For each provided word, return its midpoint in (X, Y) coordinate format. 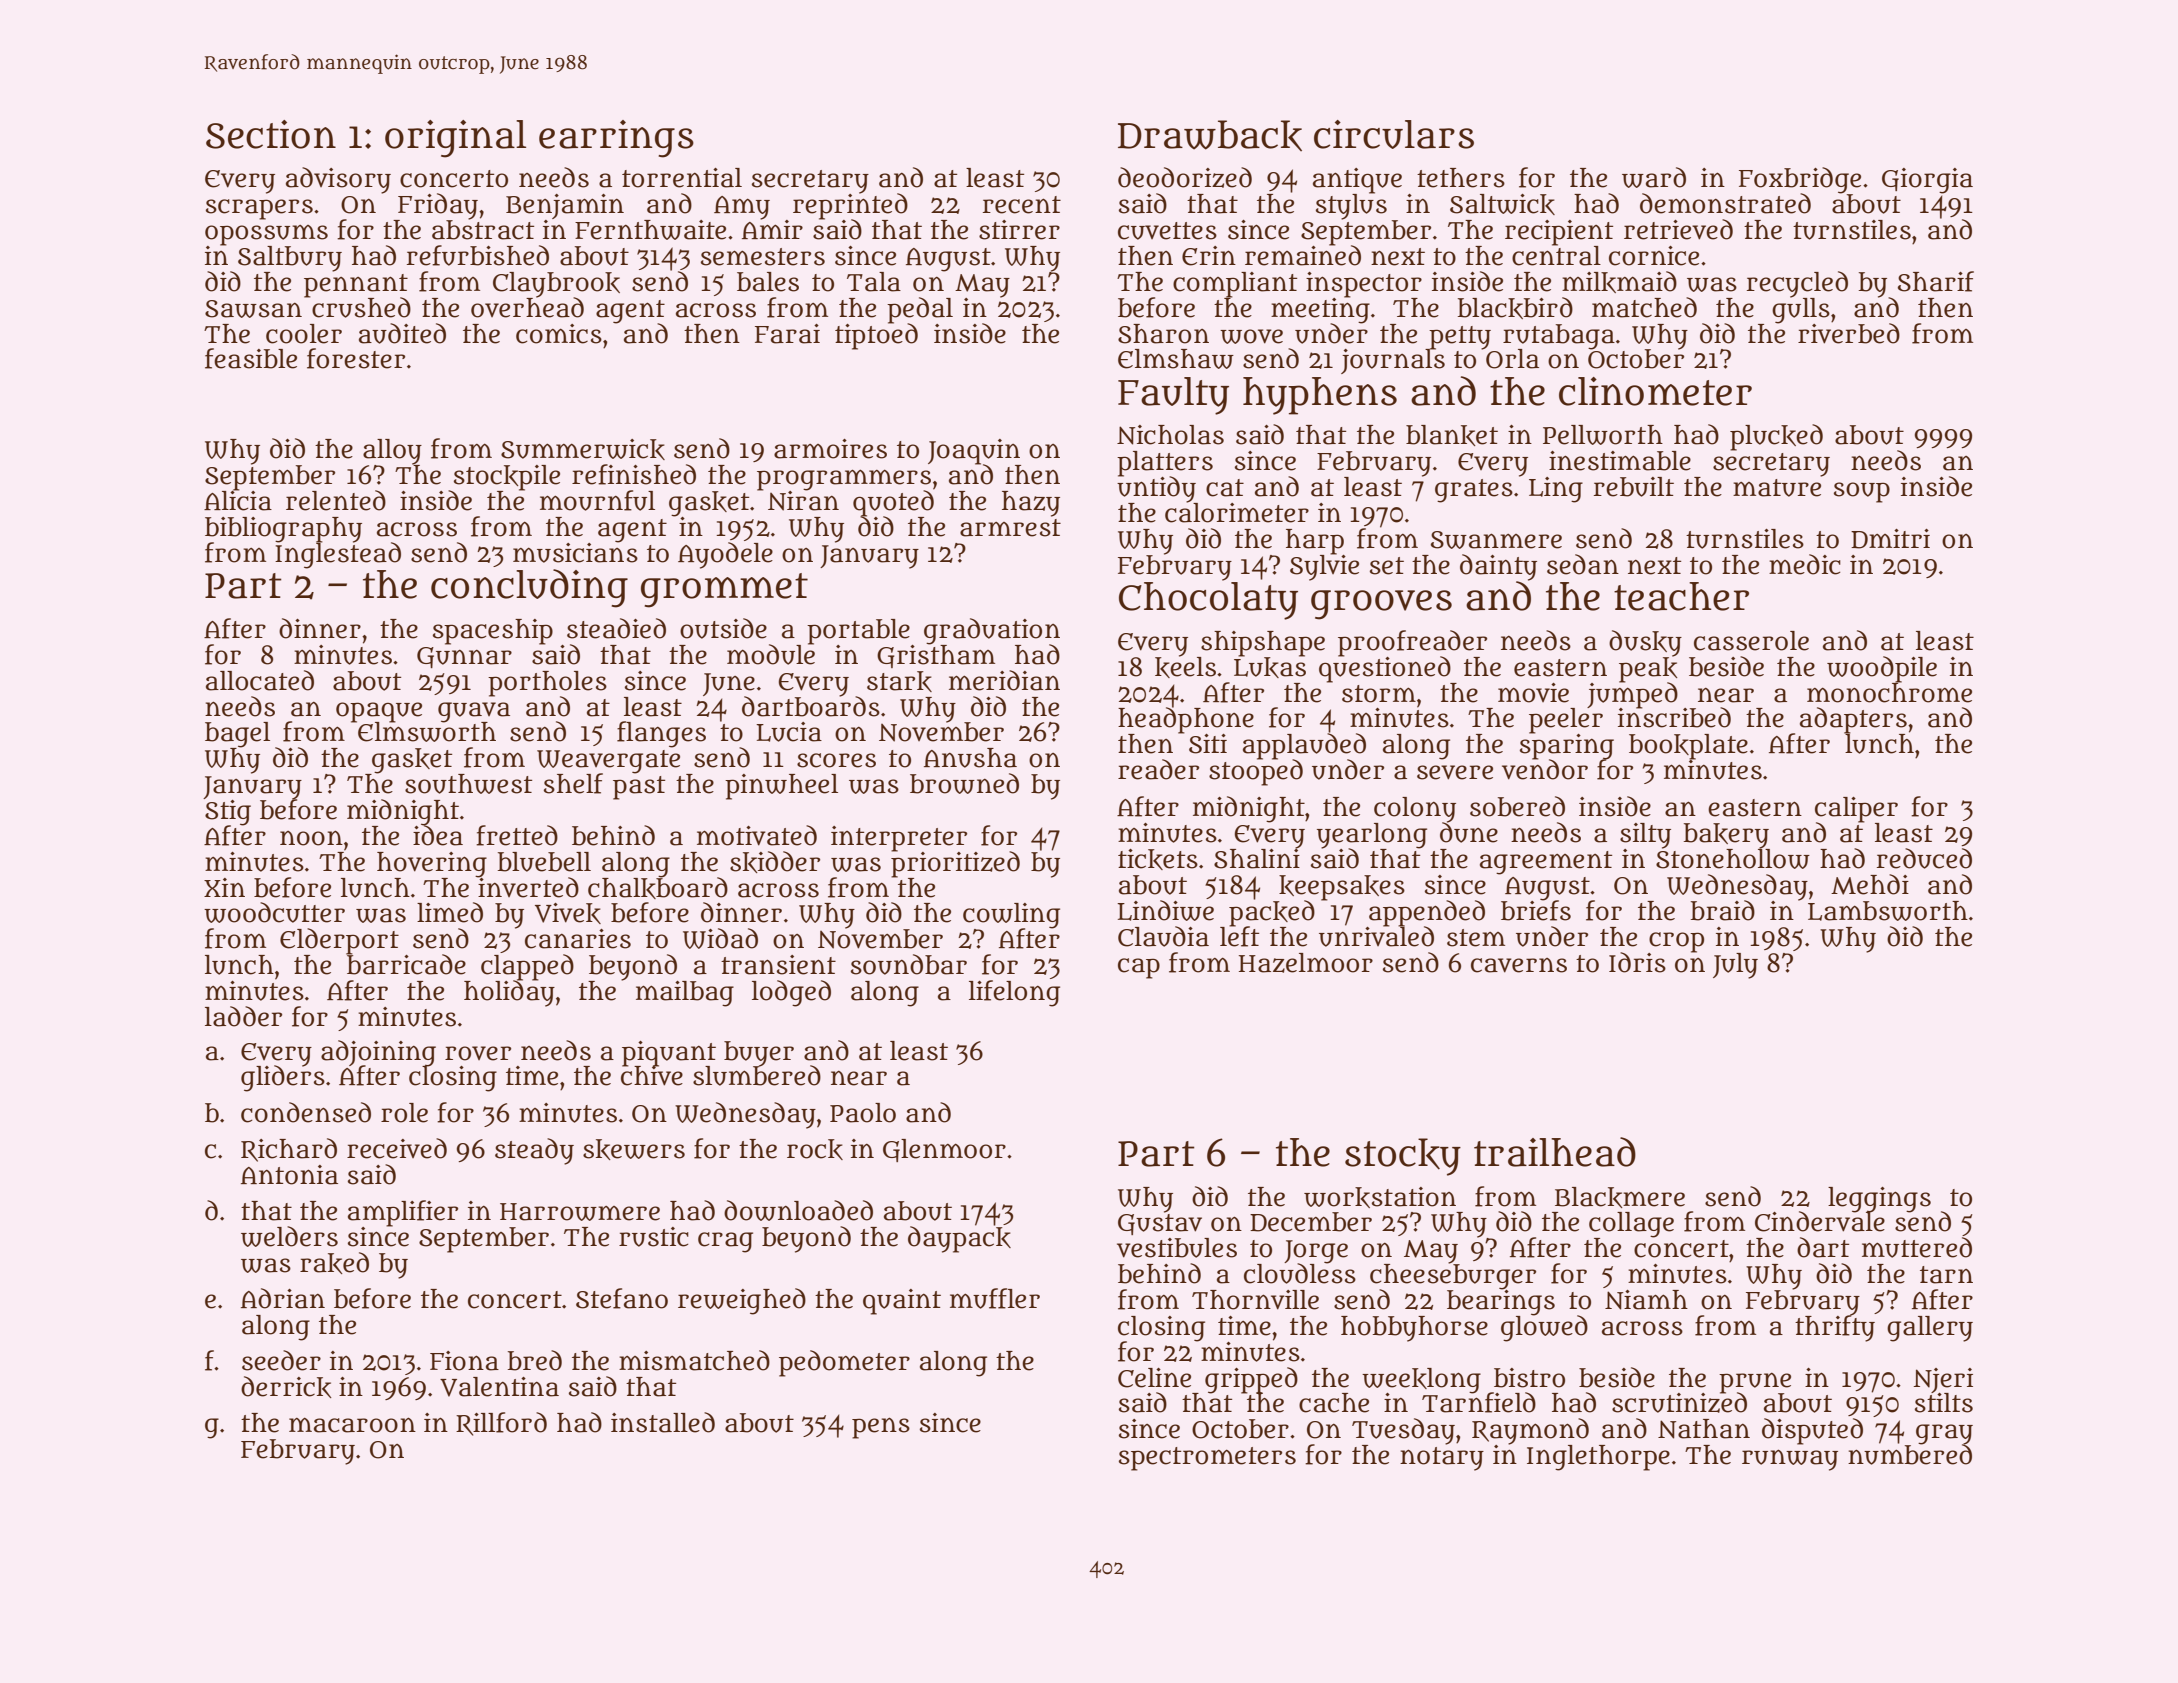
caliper (1856, 809)
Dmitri (1890, 539)
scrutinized (1679, 1403)
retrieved (1678, 229)
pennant (356, 285)
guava (474, 712)
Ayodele (725, 555)
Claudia (1163, 936)
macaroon (352, 1425)
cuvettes (1167, 231)
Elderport (339, 941)
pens (881, 1428)
